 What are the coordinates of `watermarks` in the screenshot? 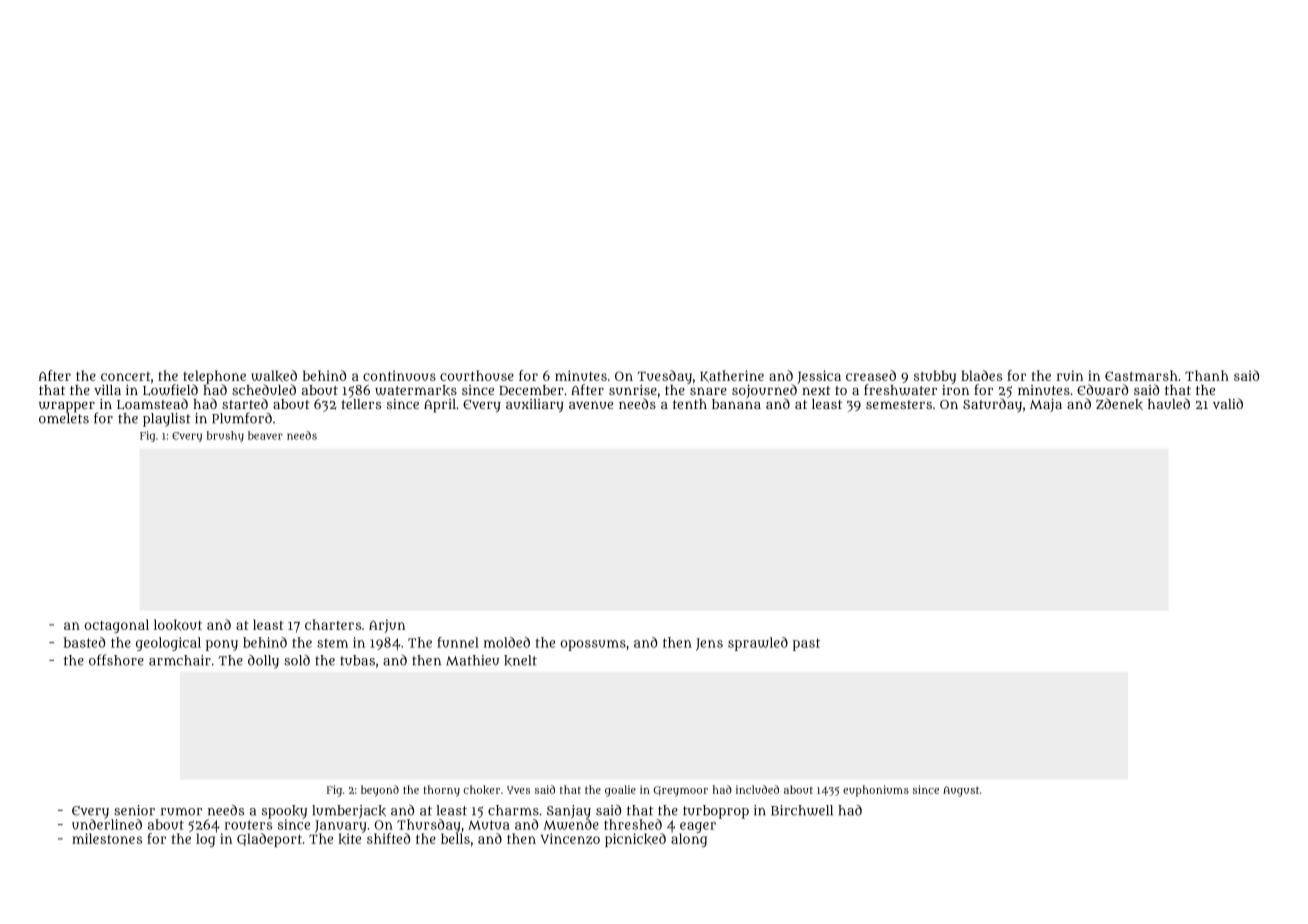 It's located at (416, 390).
